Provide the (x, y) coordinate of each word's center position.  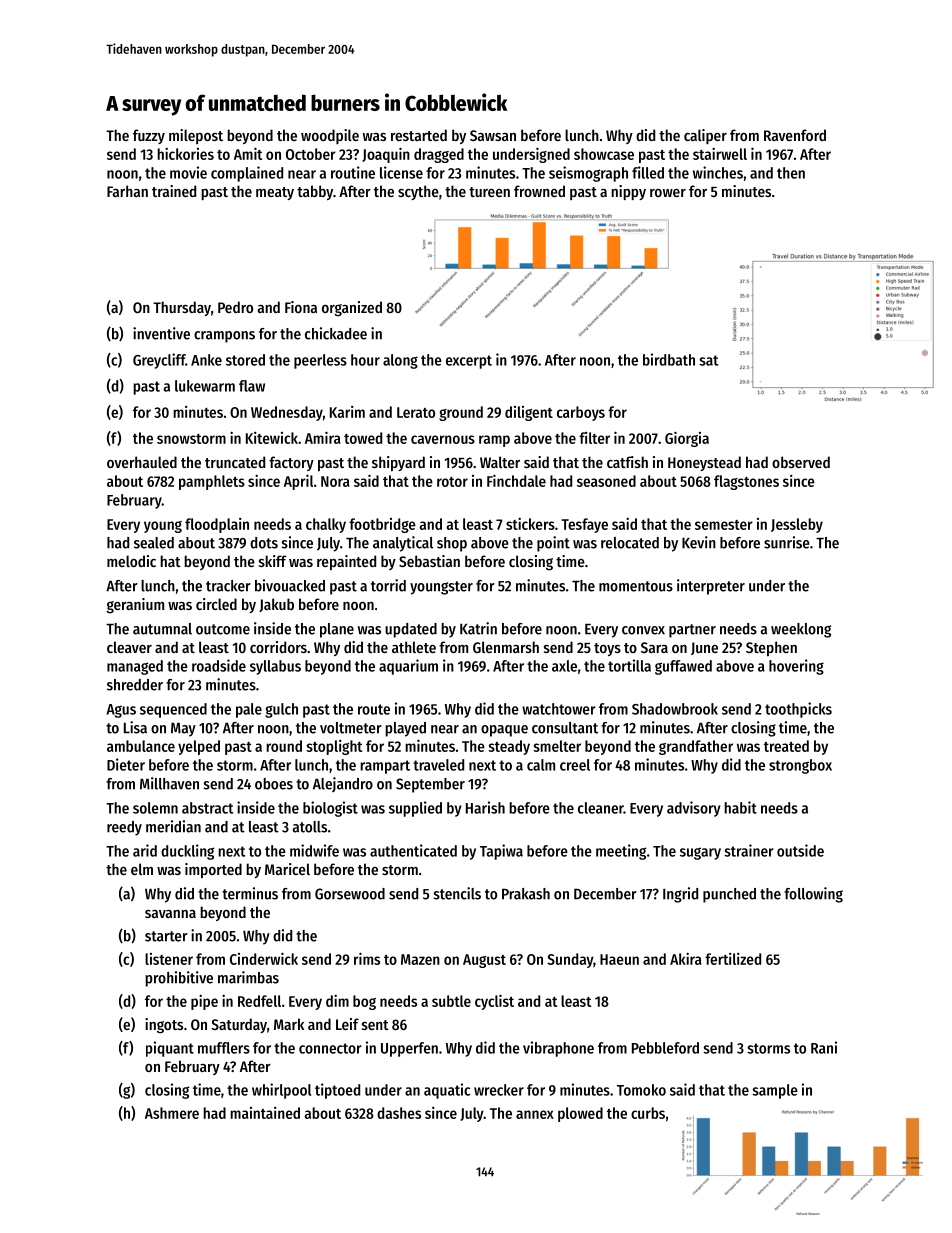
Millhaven (169, 783)
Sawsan (493, 135)
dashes (399, 1113)
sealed (154, 543)
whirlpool (281, 1091)
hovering (796, 667)
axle (564, 666)
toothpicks (798, 710)
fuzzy (149, 136)
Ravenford (795, 135)
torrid (388, 585)
